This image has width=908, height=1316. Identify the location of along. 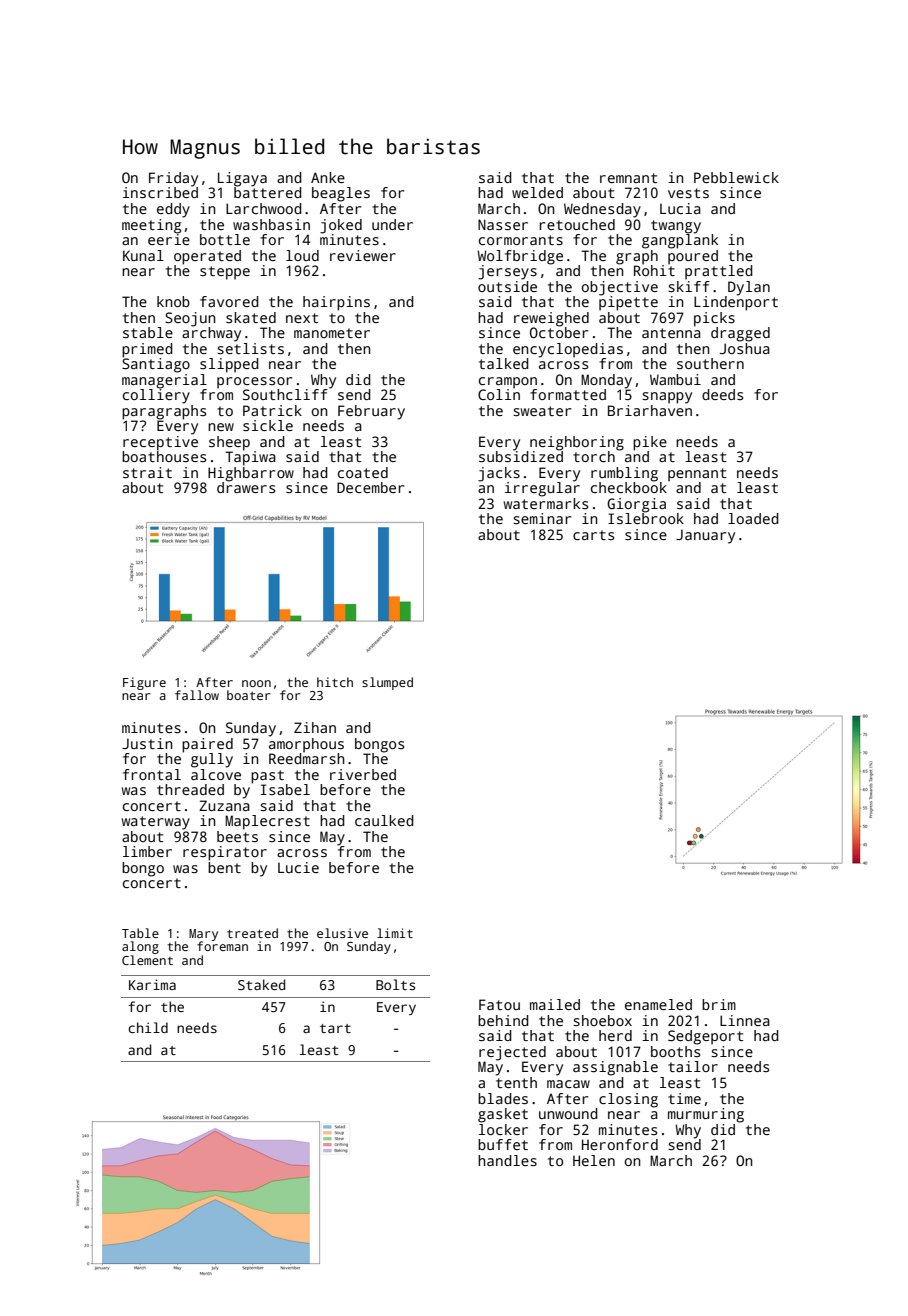
(140, 947).
